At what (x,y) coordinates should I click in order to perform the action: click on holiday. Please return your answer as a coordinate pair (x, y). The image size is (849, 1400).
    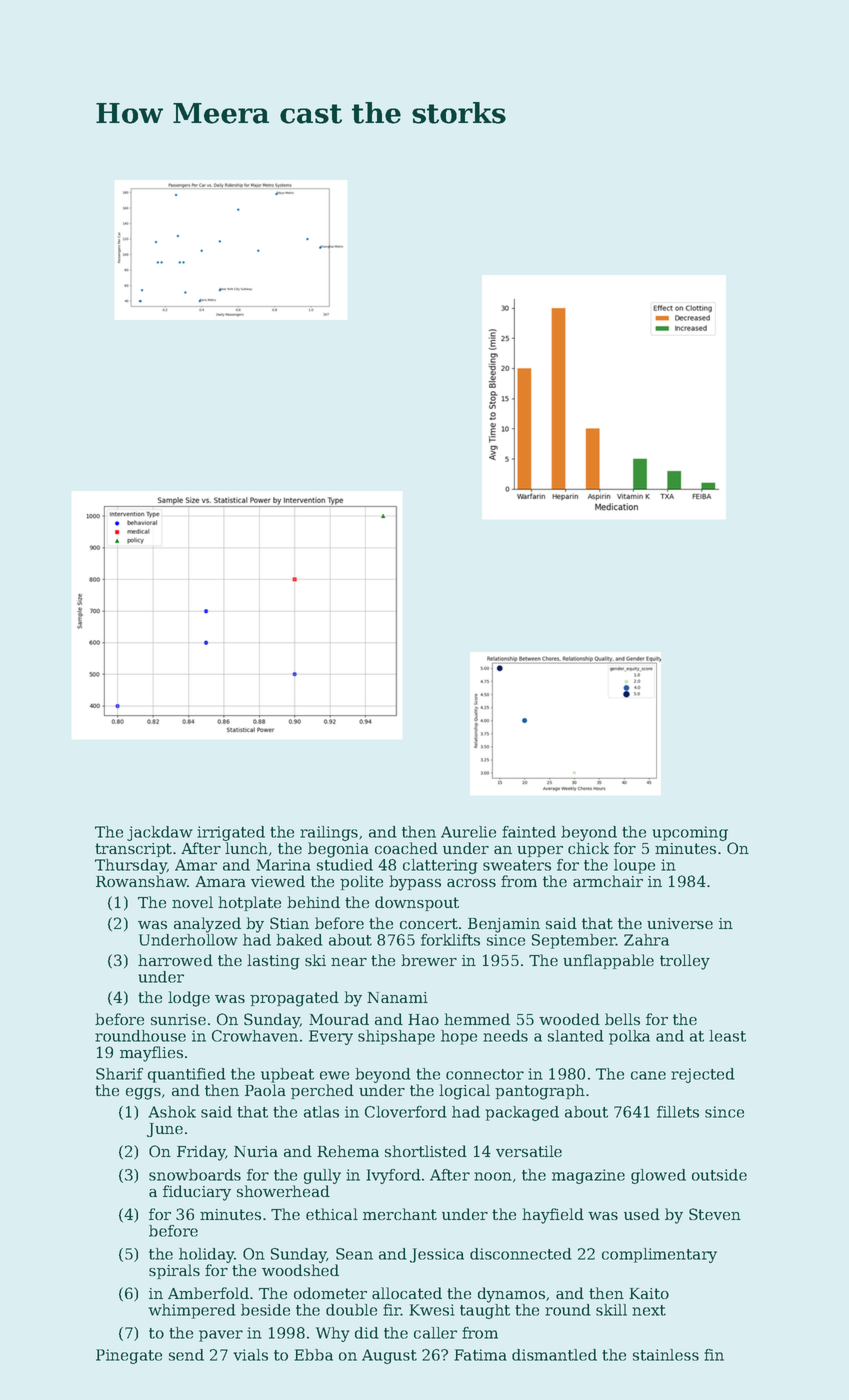
    Looking at the image, I should click on (207, 1255).
